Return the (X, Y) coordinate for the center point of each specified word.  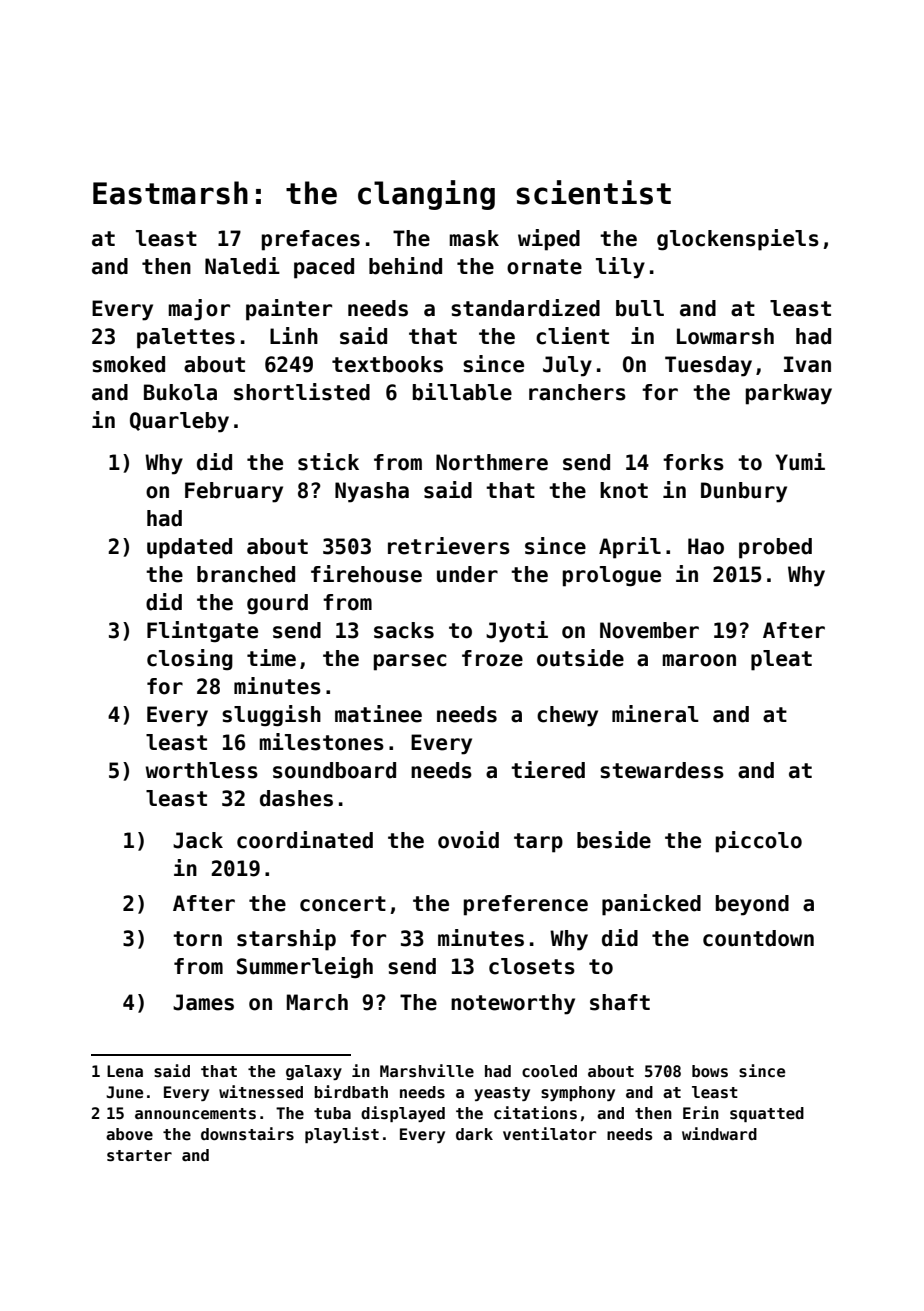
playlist (342, 1135)
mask (474, 238)
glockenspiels (738, 240)
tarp (538, 843)
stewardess (662, 770)
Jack (198, 840)
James (203, 1002)
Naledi (242, 266)
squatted (767, 1114)
